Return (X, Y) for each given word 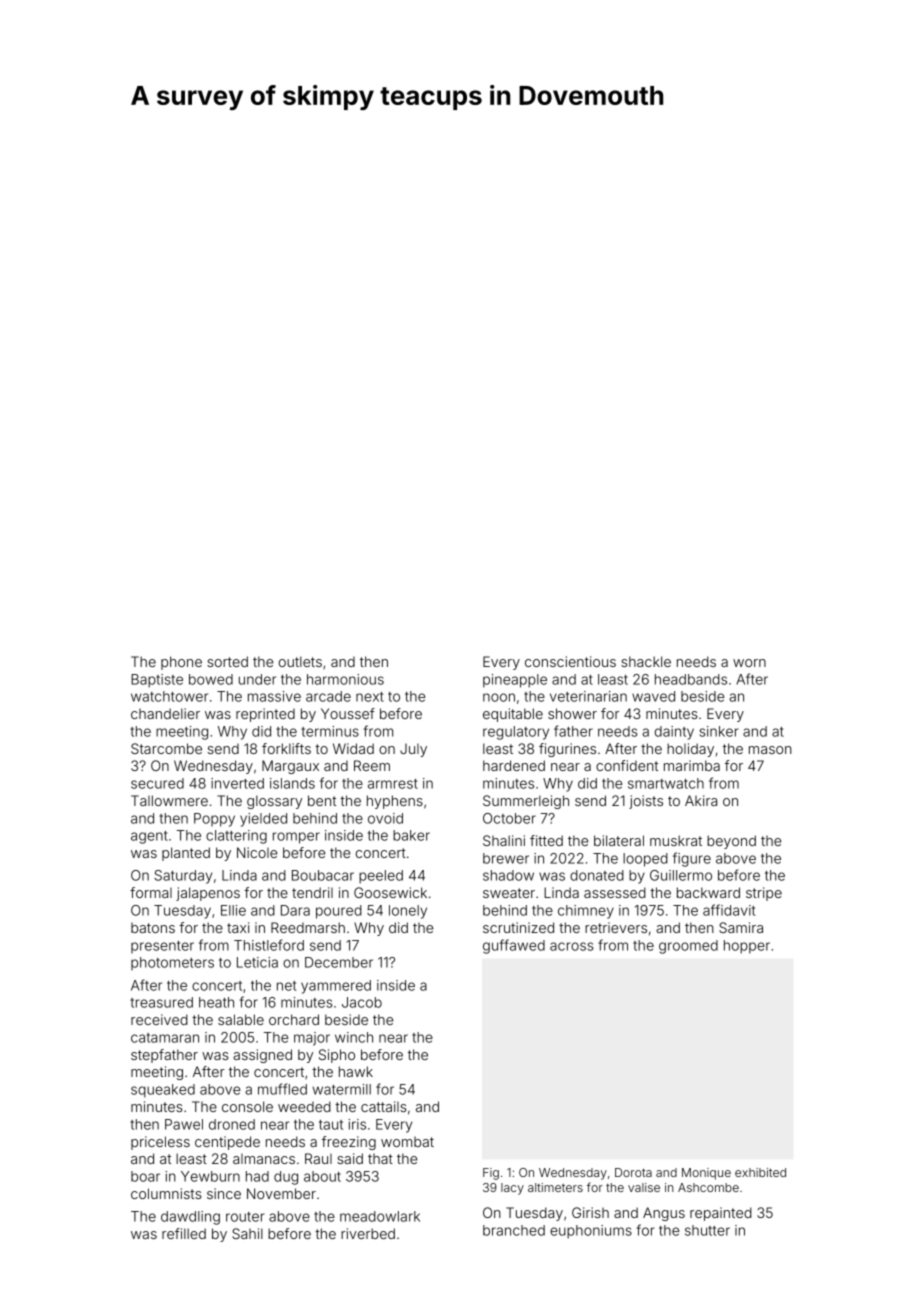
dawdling (190, 1218)
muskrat (676, 840)
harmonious (345, 679)
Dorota (633, 1172)
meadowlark (380, 1216)
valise (644, 1187)
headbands (691, 679)
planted (186, 854)
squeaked (163, 1091)
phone (181, 663)
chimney (586, 912)
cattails (384, 1106)
